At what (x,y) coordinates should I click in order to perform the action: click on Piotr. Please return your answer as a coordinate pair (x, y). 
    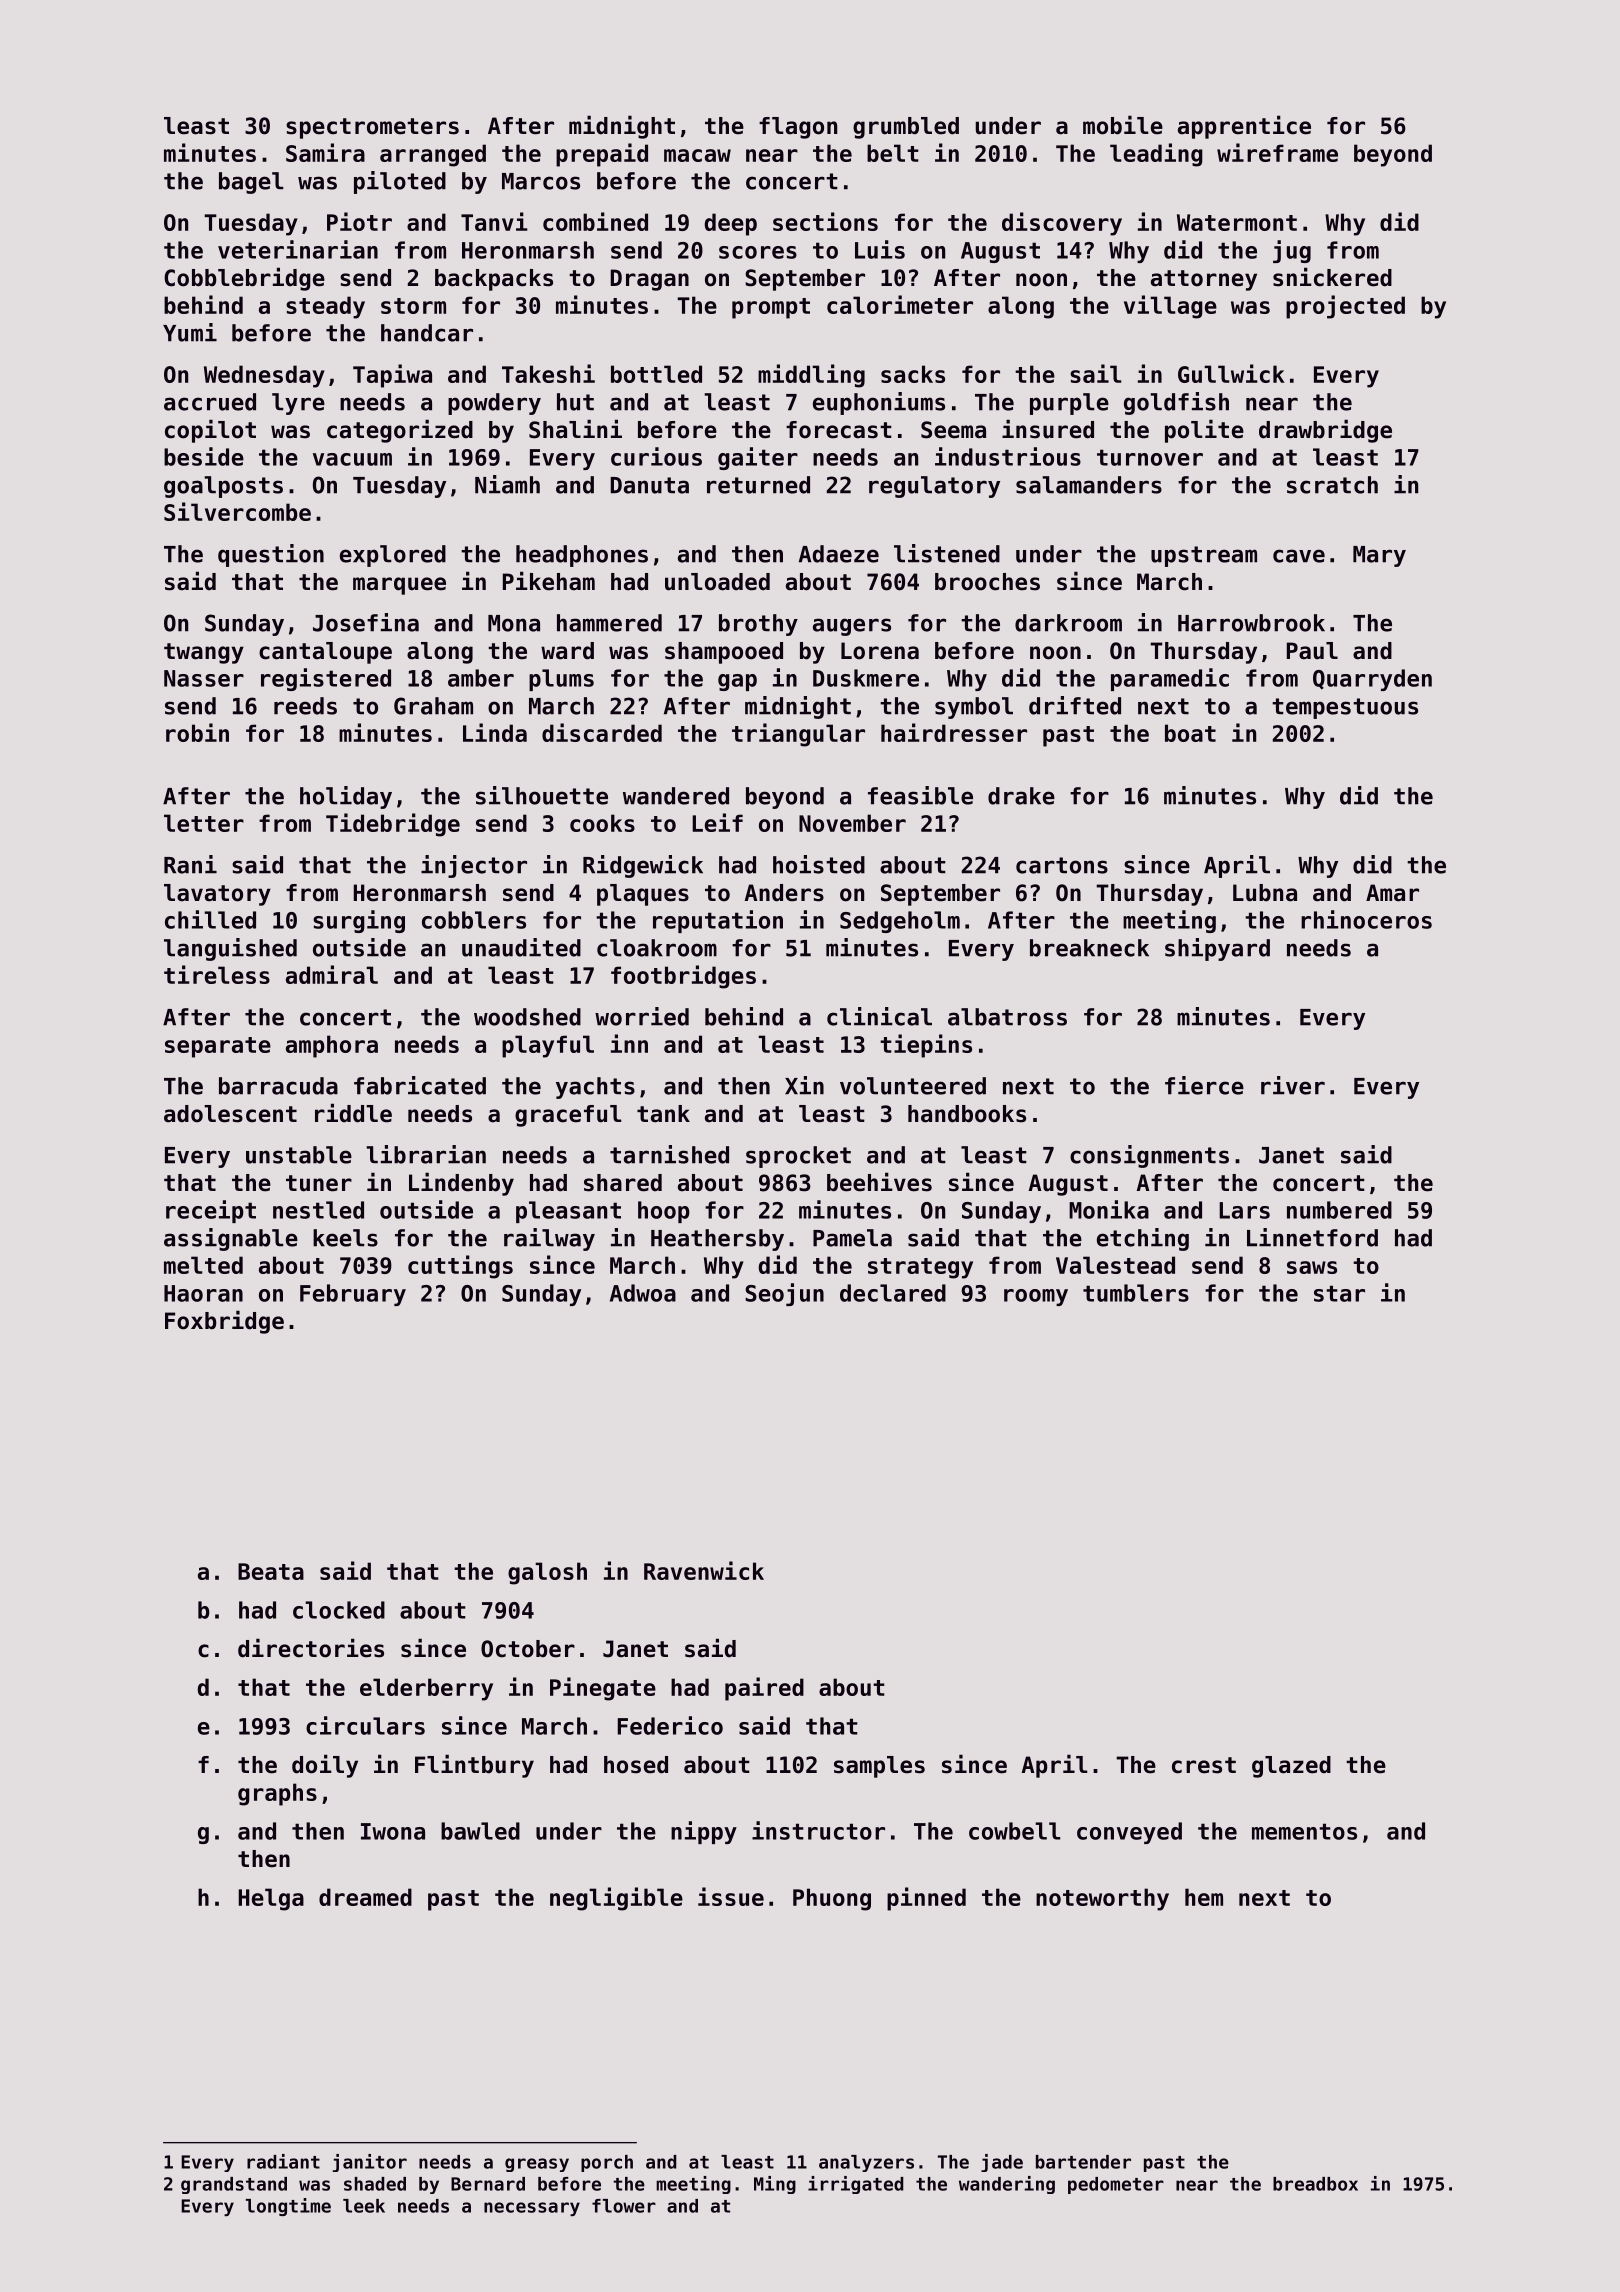
    Looking at the image, I should click on (359, 221).
